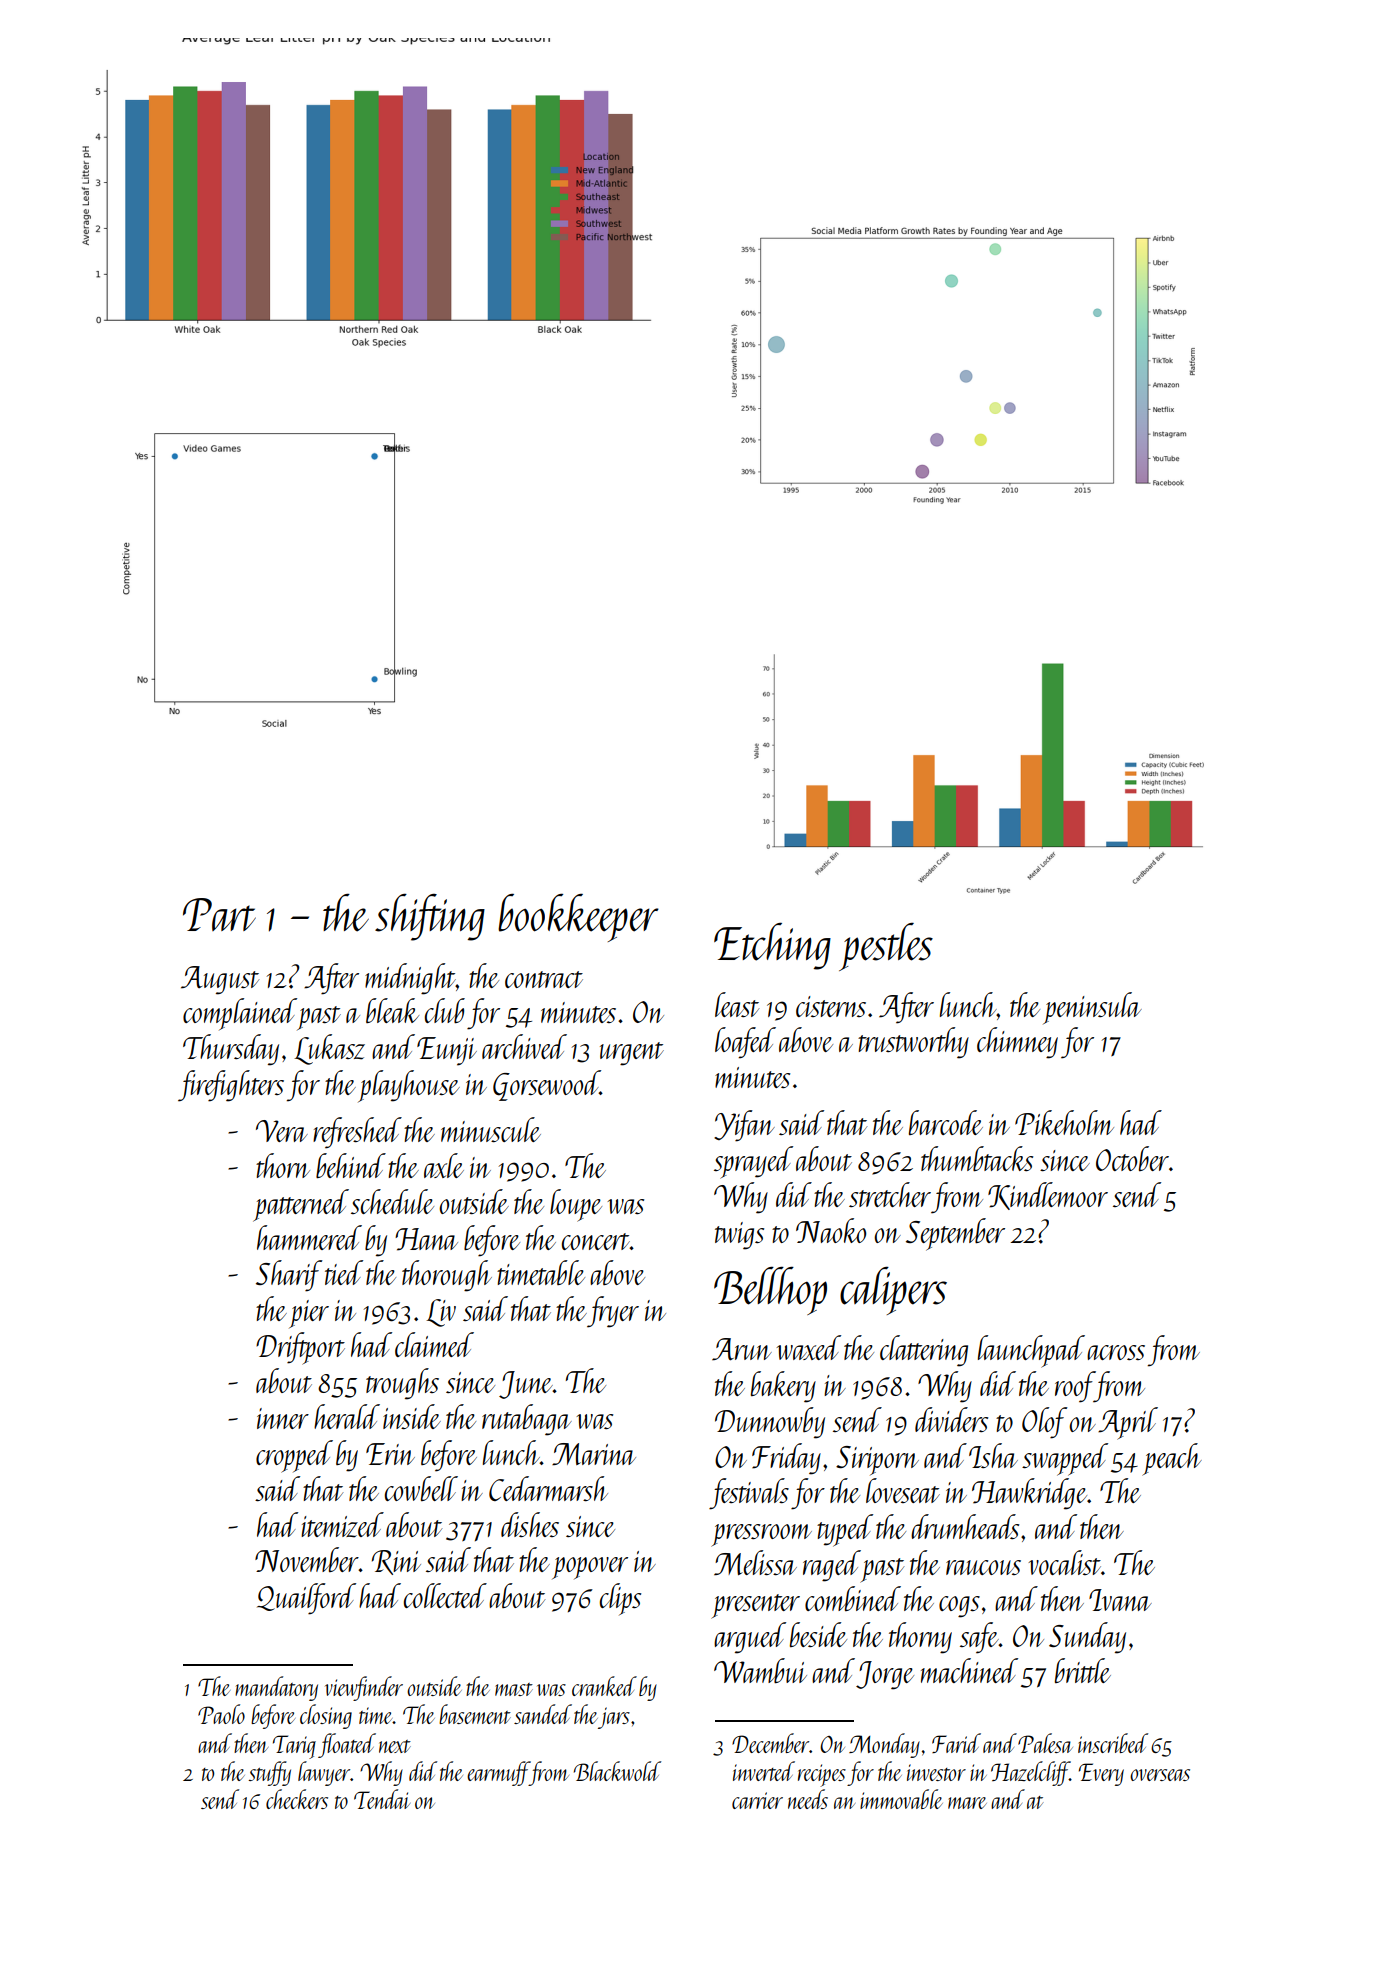 The width and height of the document is (1386, 1969). What do you see at coordinates (1120, 1600) in the document?
I see `Ivana` at bounding box center [1120, 1600].
